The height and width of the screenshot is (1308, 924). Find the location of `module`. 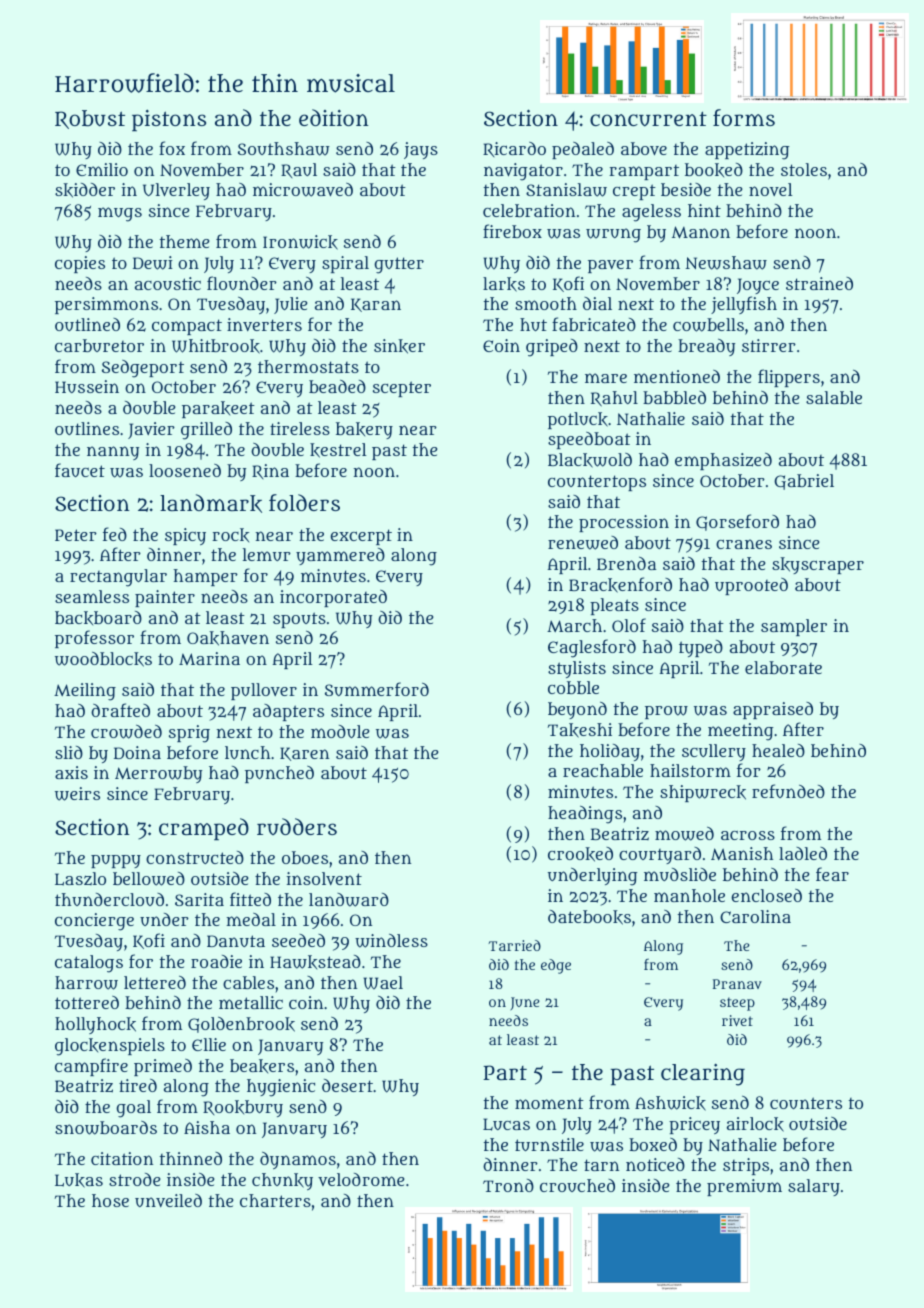

module is located at coordinates (340, 731).
